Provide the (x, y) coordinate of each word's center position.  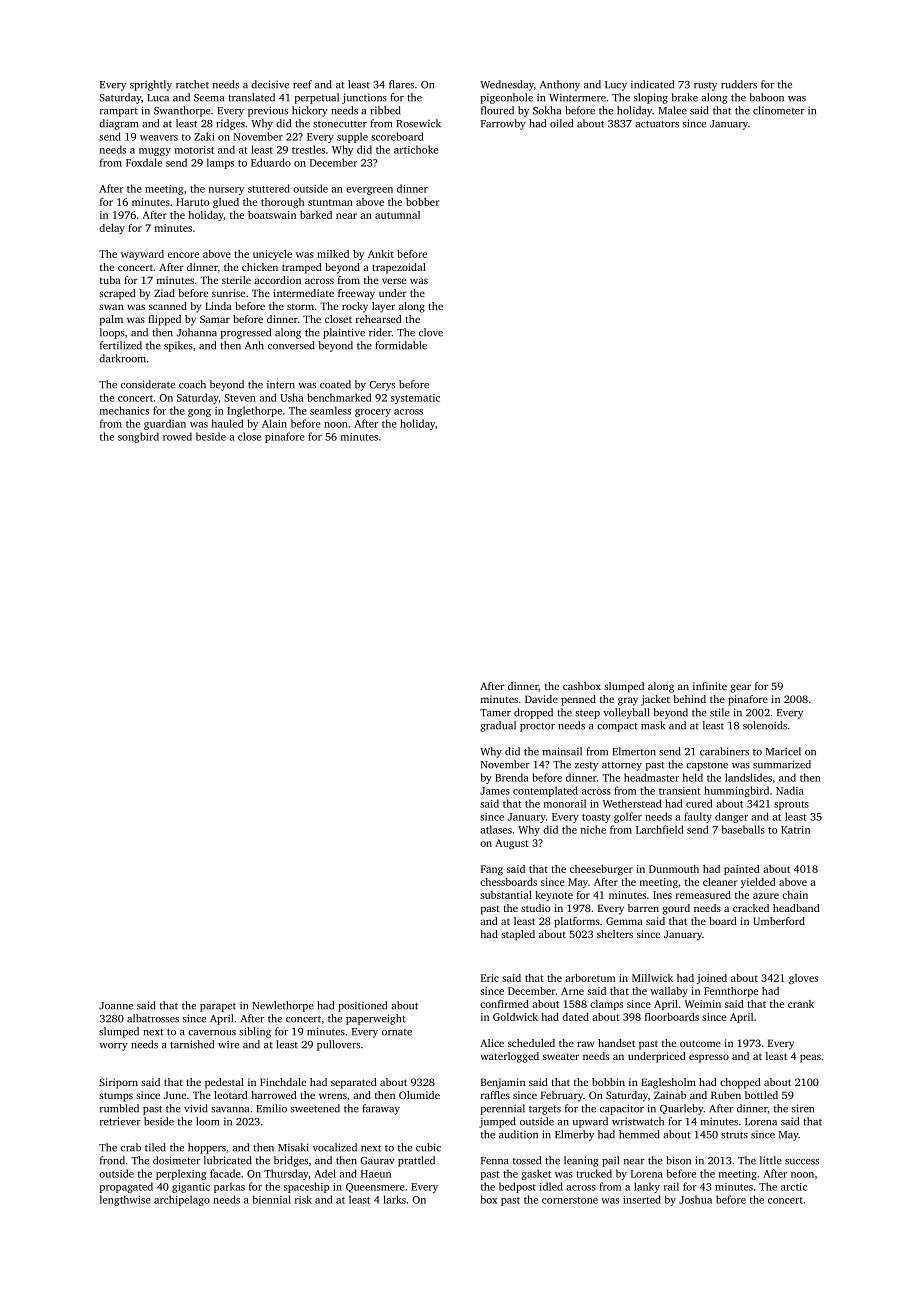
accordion (277, 280)
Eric (490, 978)
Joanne (116, 1006)
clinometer (779, 110)
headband (796, 908)
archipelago (182, 1200)
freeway (356, 294)
